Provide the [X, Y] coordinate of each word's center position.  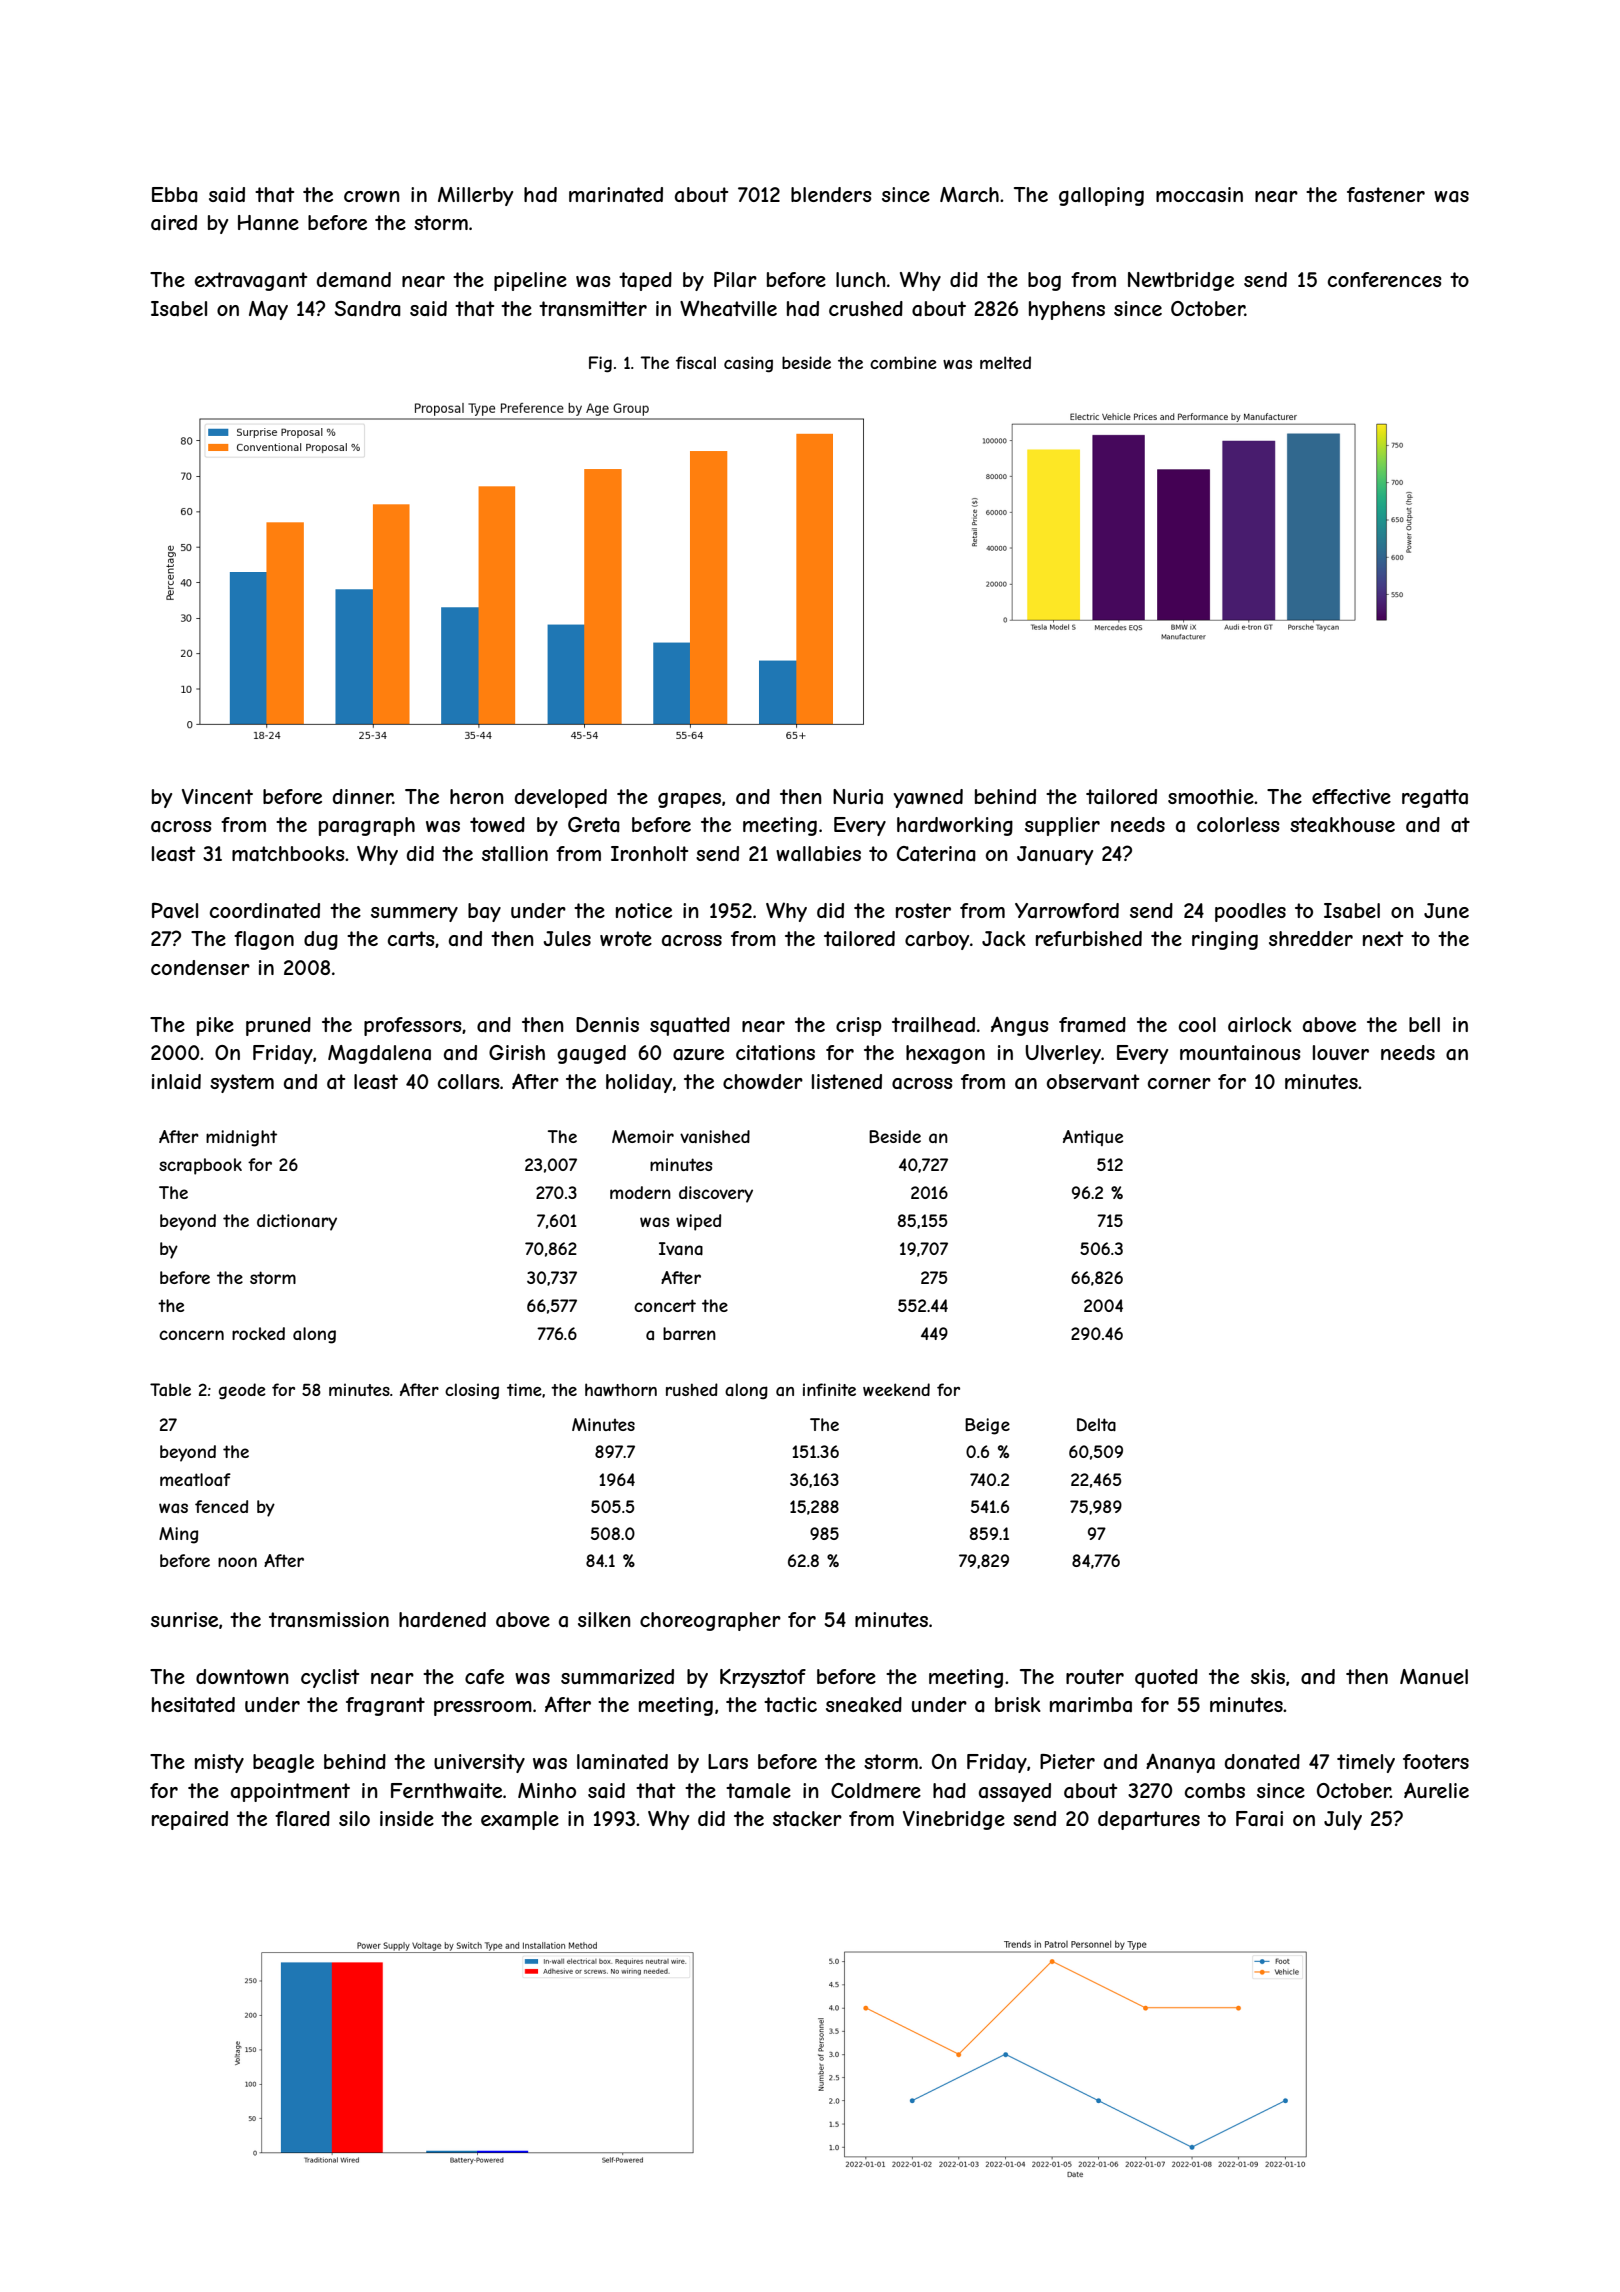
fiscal [696, 362]
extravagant [251, 281]
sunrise [184, 1619]
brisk [1018, 1704]
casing [748, 364]
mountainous [1240, 1053]
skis [1268, 1676]
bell [1424, 1024]
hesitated [193, 1705]
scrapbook [200, 1166]
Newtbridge [1181, 281]
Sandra [367, 309]
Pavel [175, 911]
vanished [715, 1136]
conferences [1385, 279]
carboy [937, 940]
